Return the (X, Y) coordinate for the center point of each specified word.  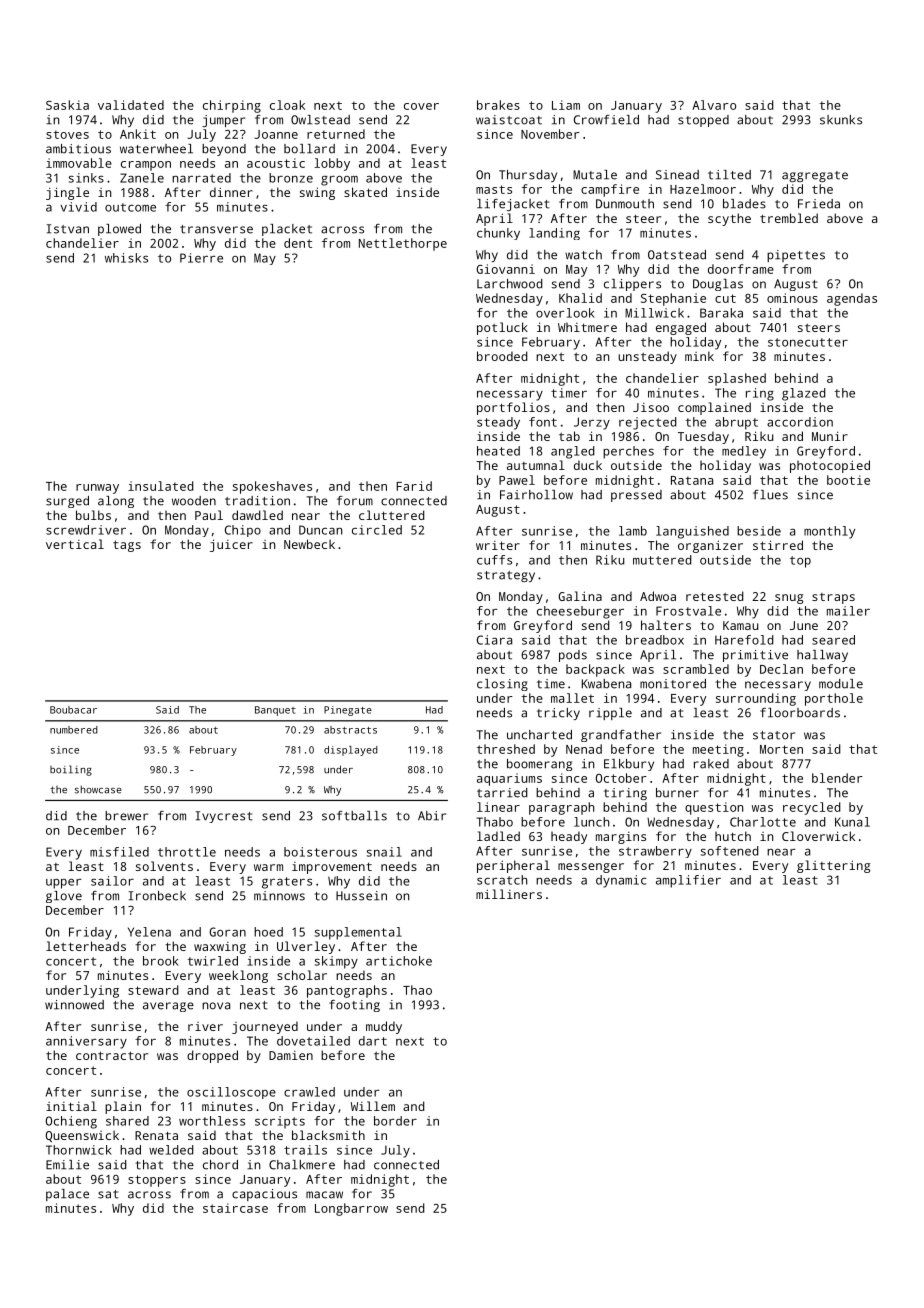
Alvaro (714, 105)
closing (502, 685)
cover (421, 106)
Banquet (275, 711)
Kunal (852, 822)
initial (71, 1106)
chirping (232, 106)
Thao (417, 990)
